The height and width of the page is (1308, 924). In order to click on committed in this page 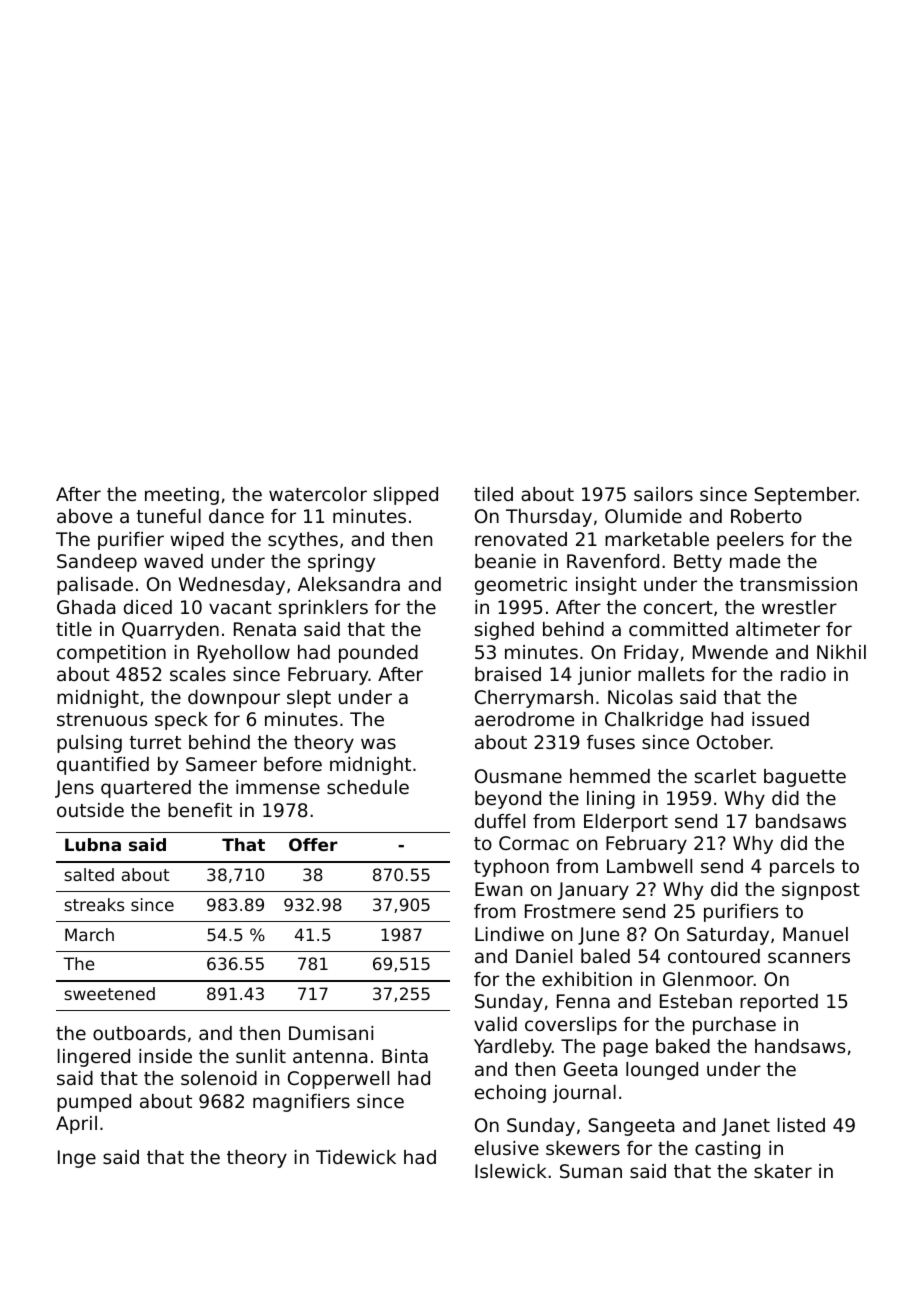, I will do `click(678, 629)`.
